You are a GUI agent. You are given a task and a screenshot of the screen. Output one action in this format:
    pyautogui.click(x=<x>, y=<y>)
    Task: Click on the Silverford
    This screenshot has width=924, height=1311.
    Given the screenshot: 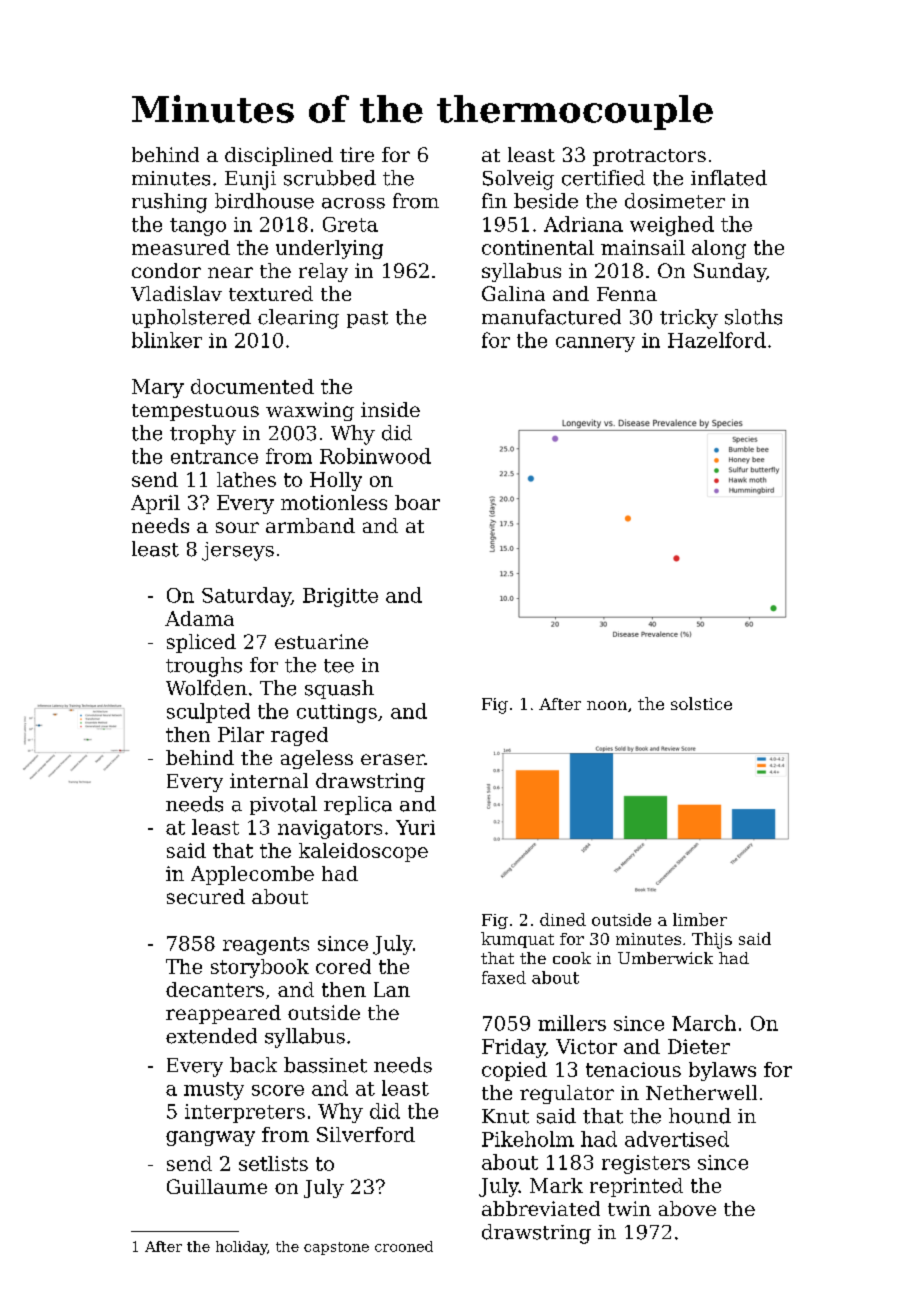 What is the action you would take?
    pyautogui.click(x=366, y=1134)
